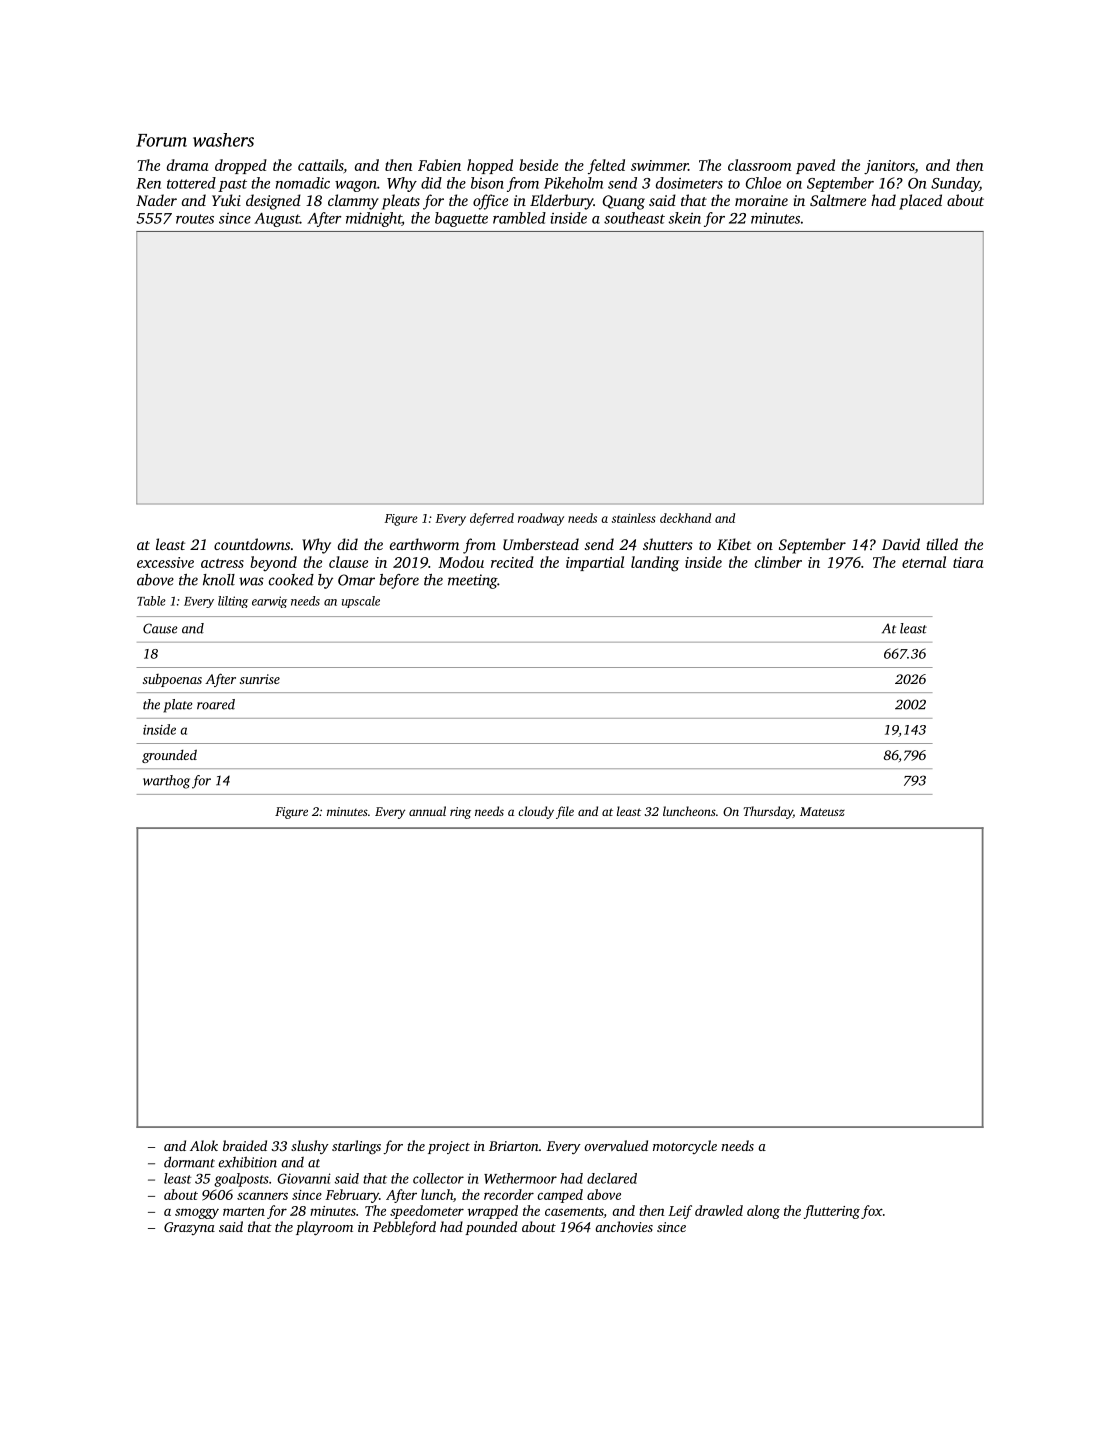 The width and height of the screenshot is (1120, 1450). I want to click on braided, so click(245, 1145).
